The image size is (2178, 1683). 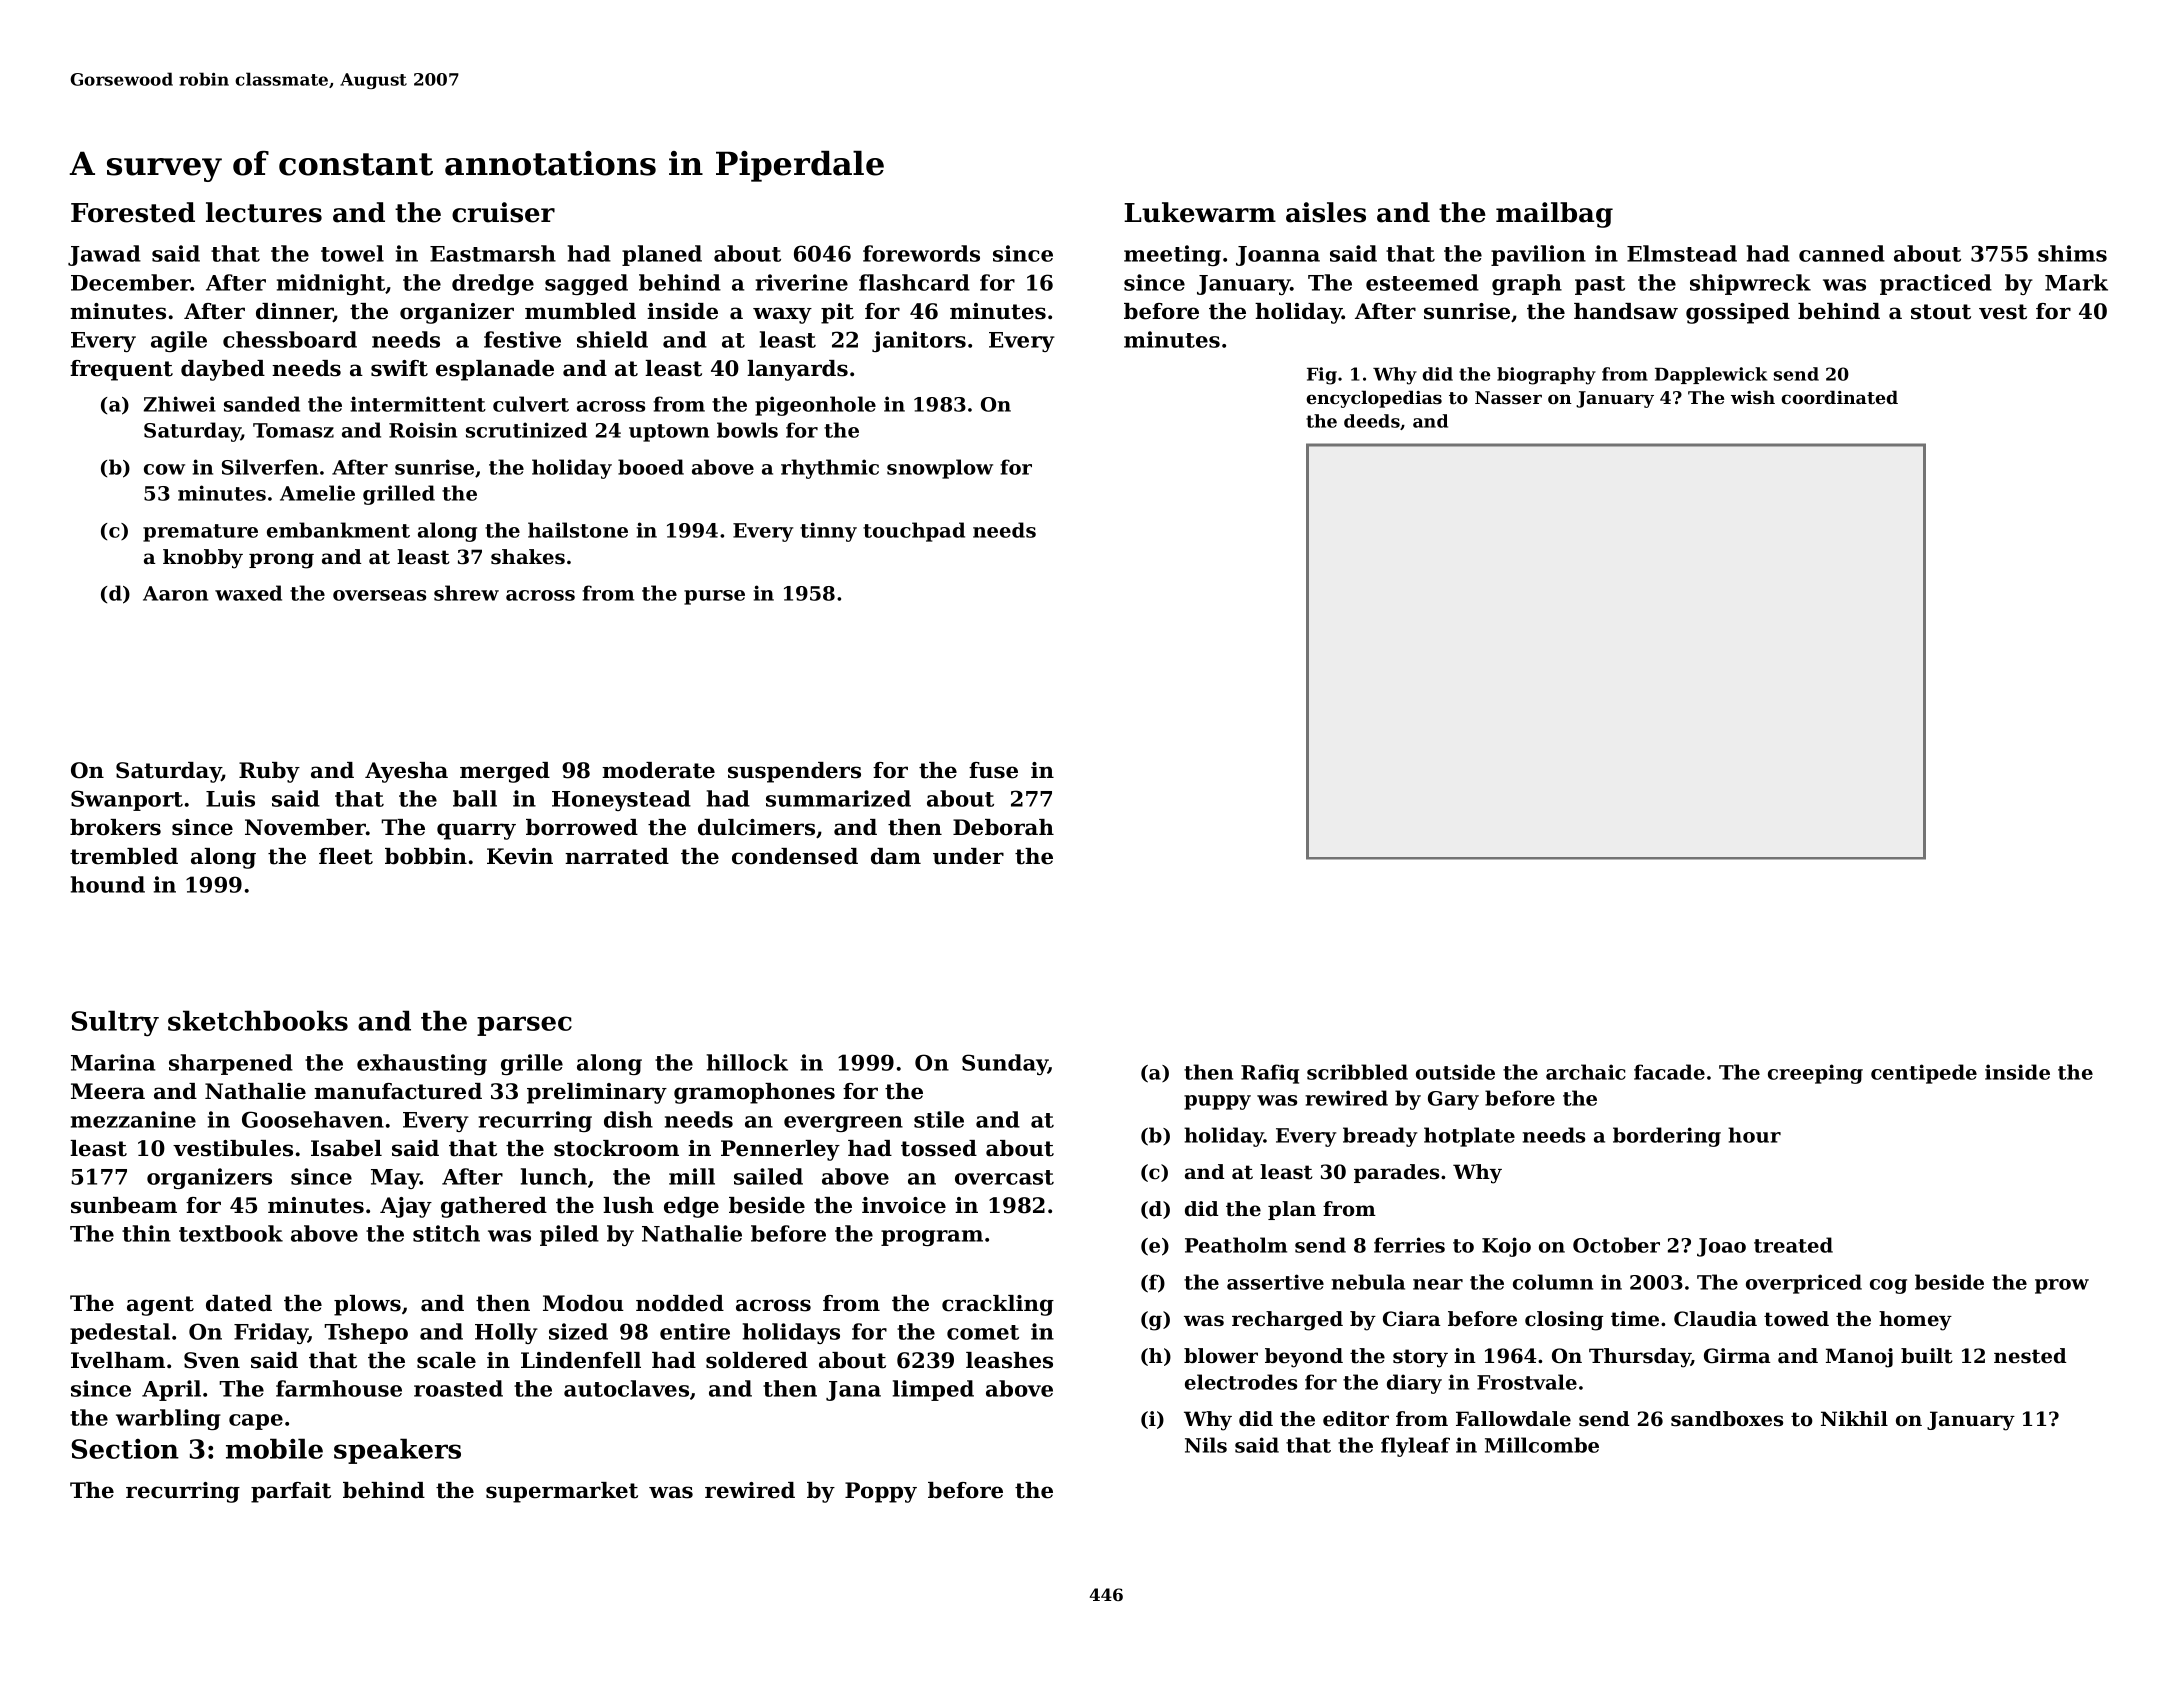 What do you see at coordinates (127, 800) in the screenshot?
I see `Swanport` at bounding box center [127, 800].
